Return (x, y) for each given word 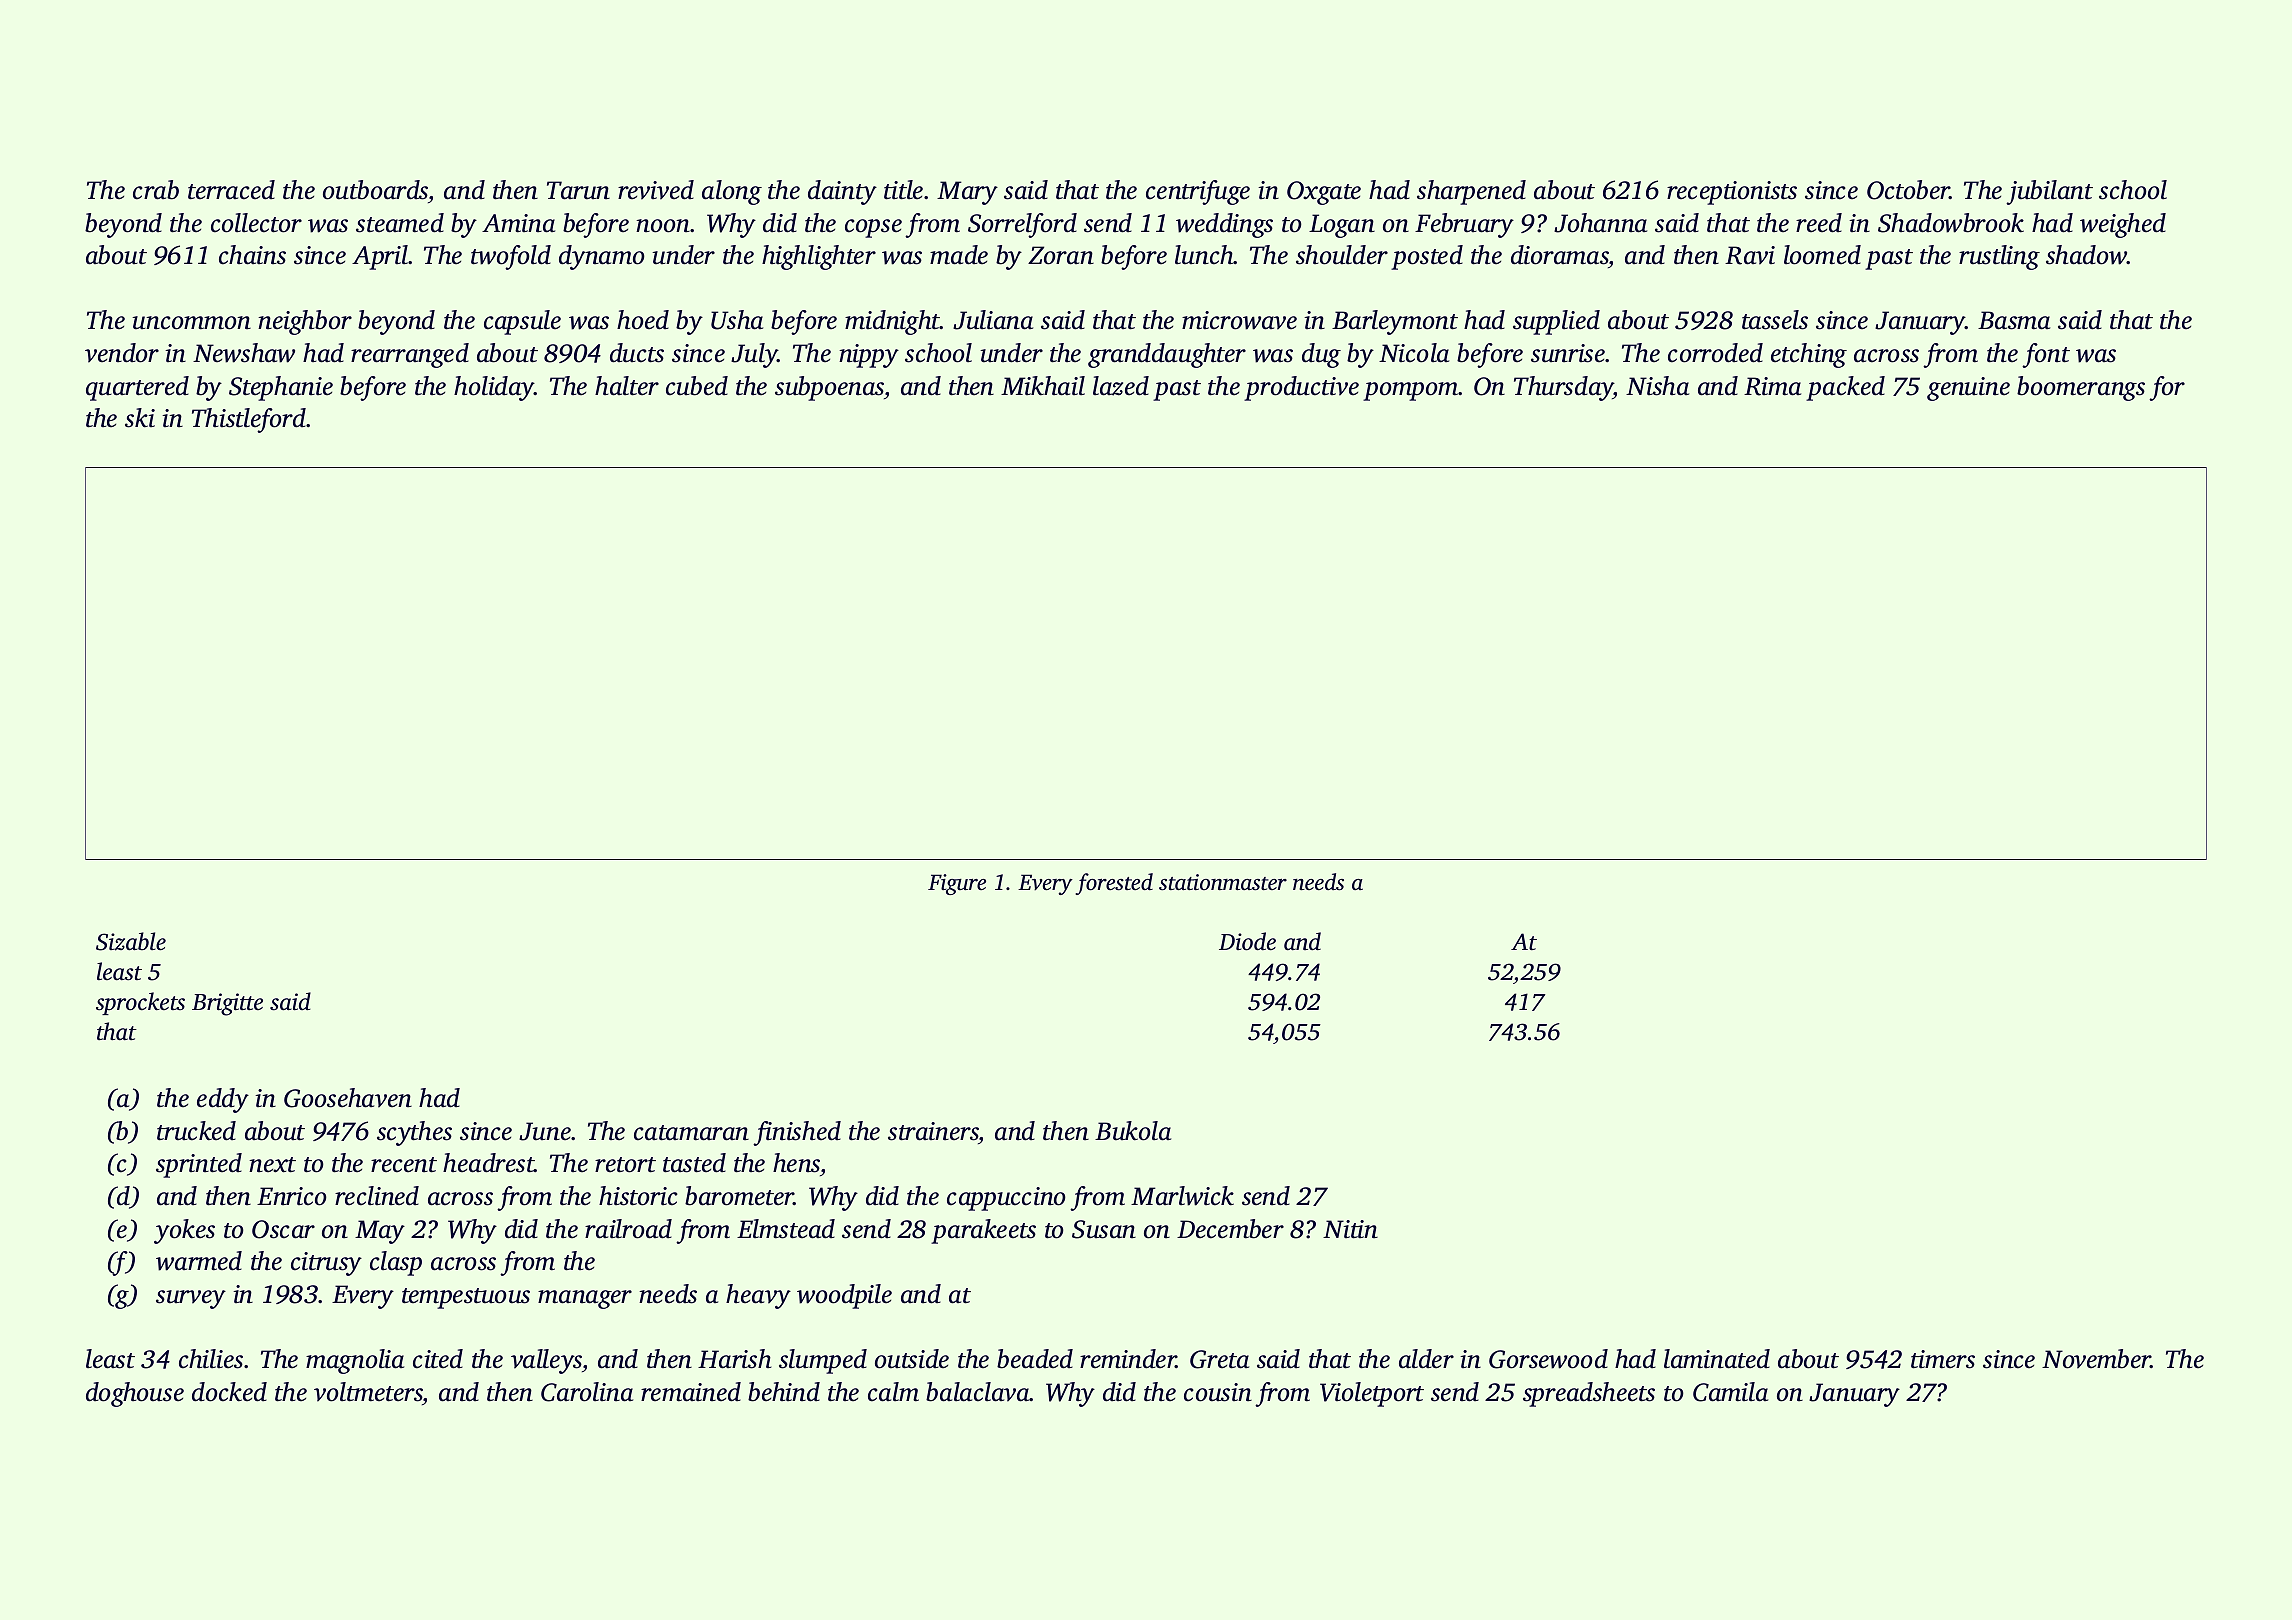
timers (1943, 1359)
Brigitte (227, 1004)
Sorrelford (1022, 225)
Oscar (283, 1229)
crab (156, 190)
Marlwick (1182, 1196)
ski (140, 418)
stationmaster (1223, 882)
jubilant (2049, 192)
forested (1114, 884)
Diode (1247, 941)
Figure (957, 884)
